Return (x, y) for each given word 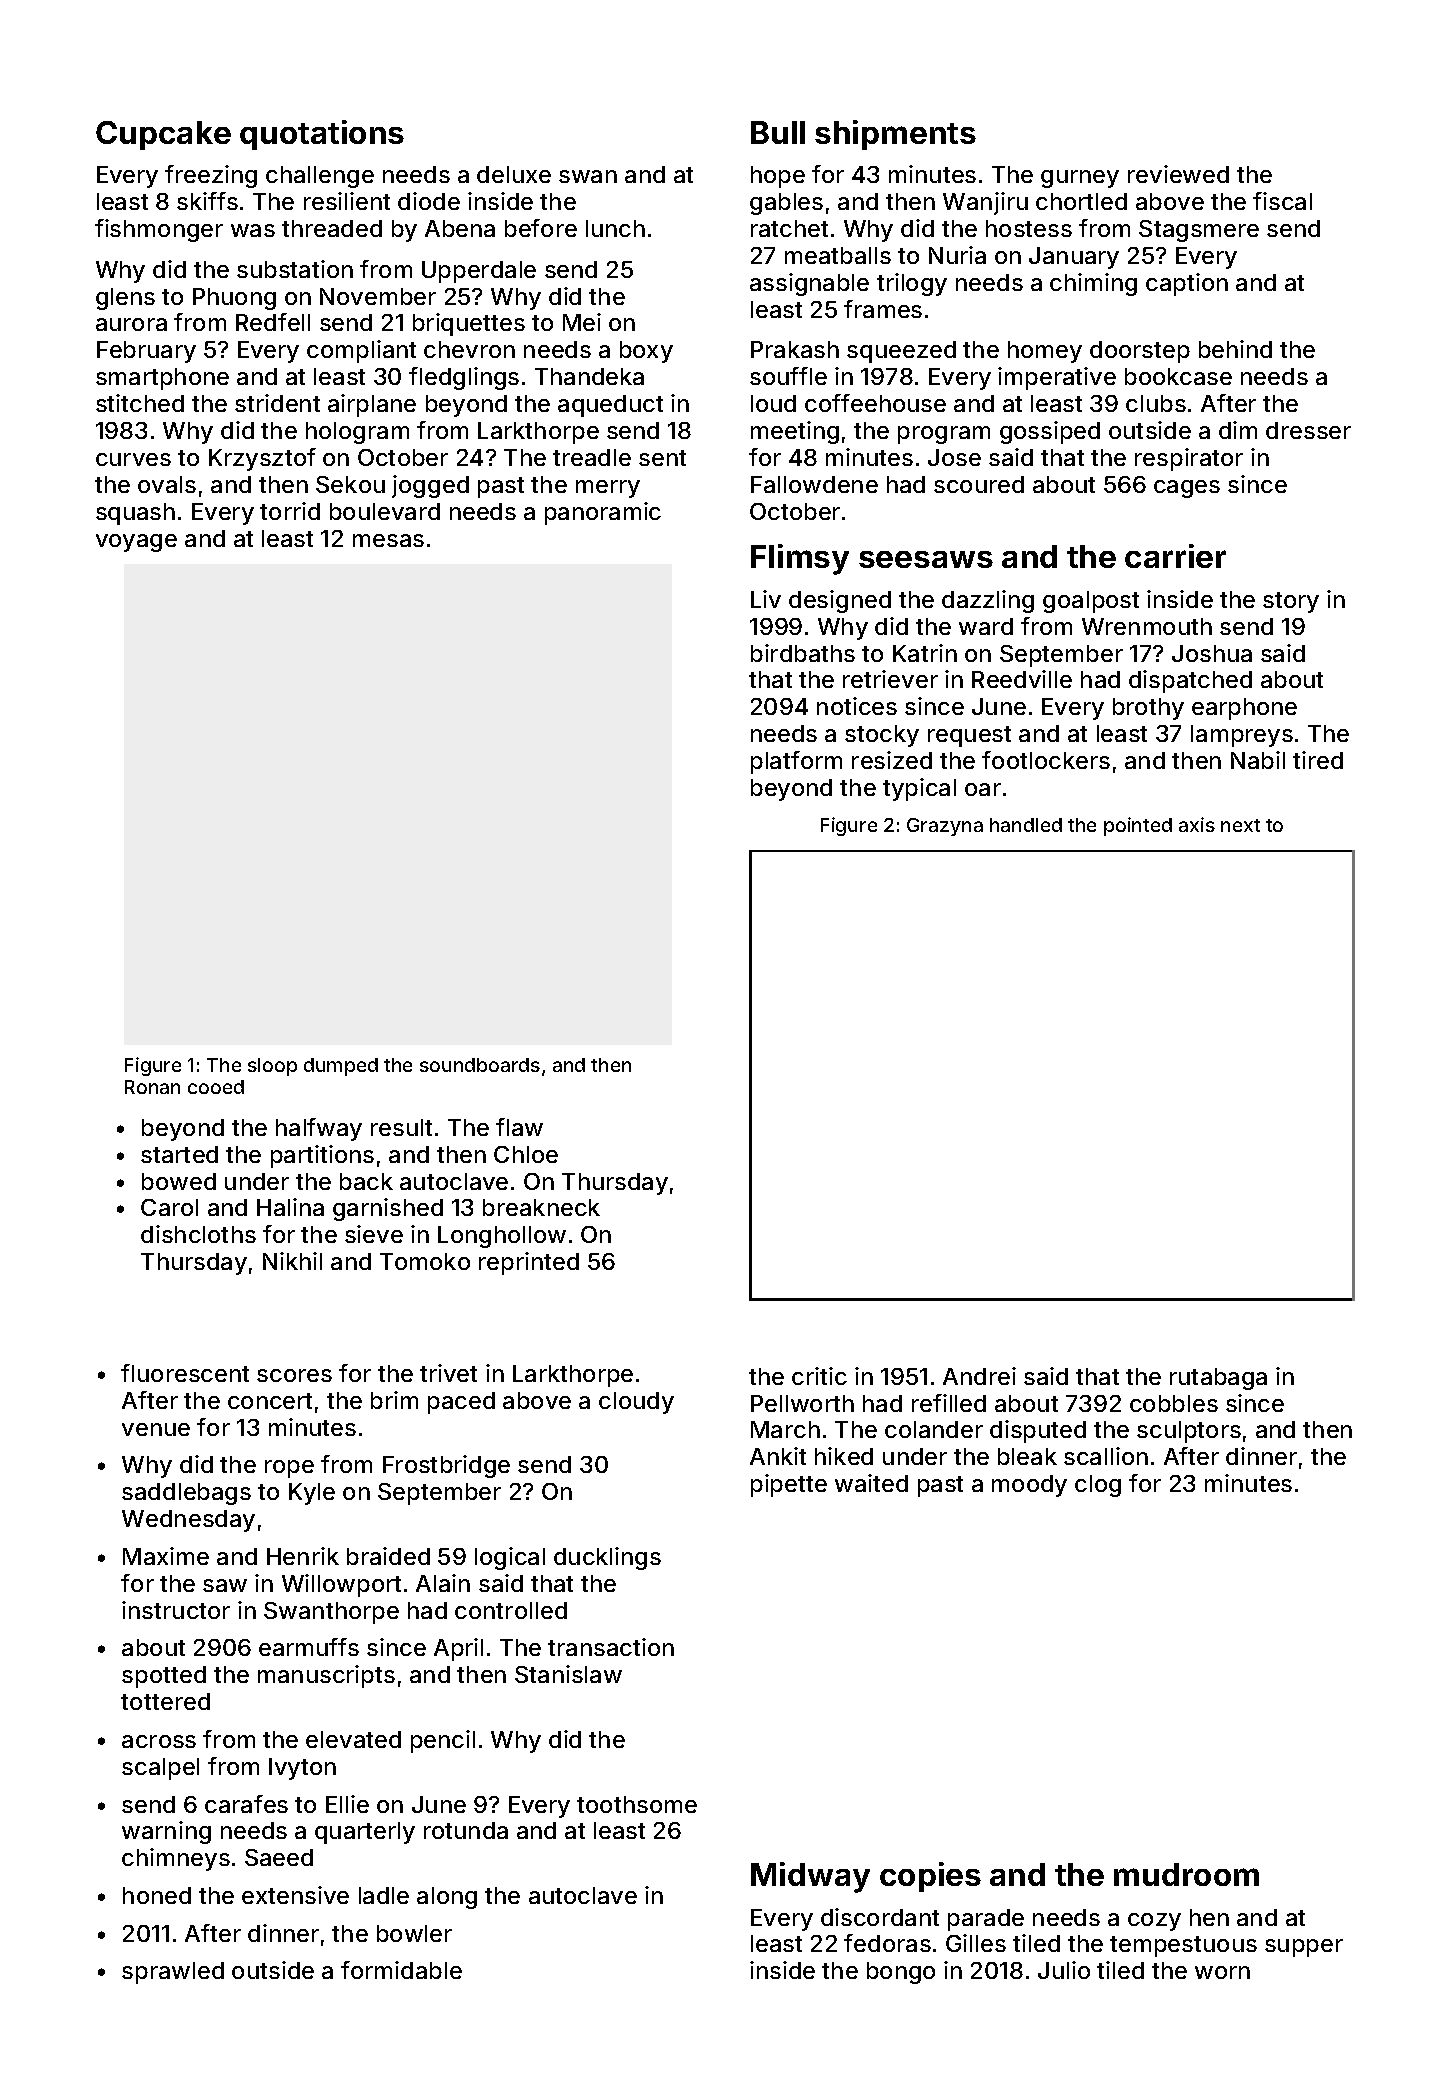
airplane (372, 405)
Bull (778, 132)
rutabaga (1218, 1379)
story (1291, 602)
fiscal (1282, 201)
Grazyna (945, 827)
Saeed (279, 1857)
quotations (322, 135)
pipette (789, 1485)
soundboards (480, 1065)
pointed (1138, 826)
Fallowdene (814, 484)
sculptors (1189, 1432)
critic (819, 1376)
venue (156, 1429)
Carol (169, 1207)
